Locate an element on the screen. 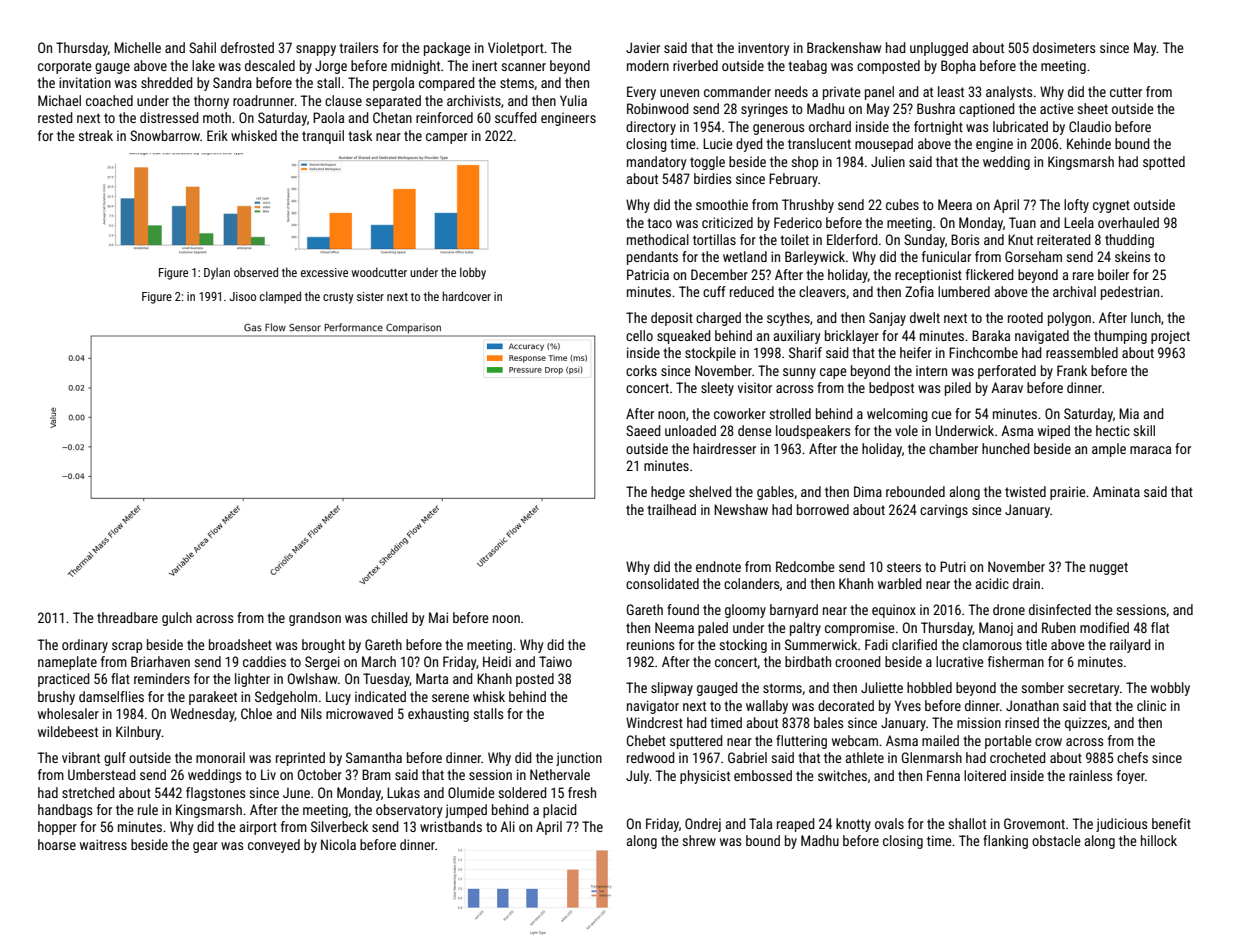 This screenshot has height=952, width=1233. inventory is located at coordinates (763, 49).
